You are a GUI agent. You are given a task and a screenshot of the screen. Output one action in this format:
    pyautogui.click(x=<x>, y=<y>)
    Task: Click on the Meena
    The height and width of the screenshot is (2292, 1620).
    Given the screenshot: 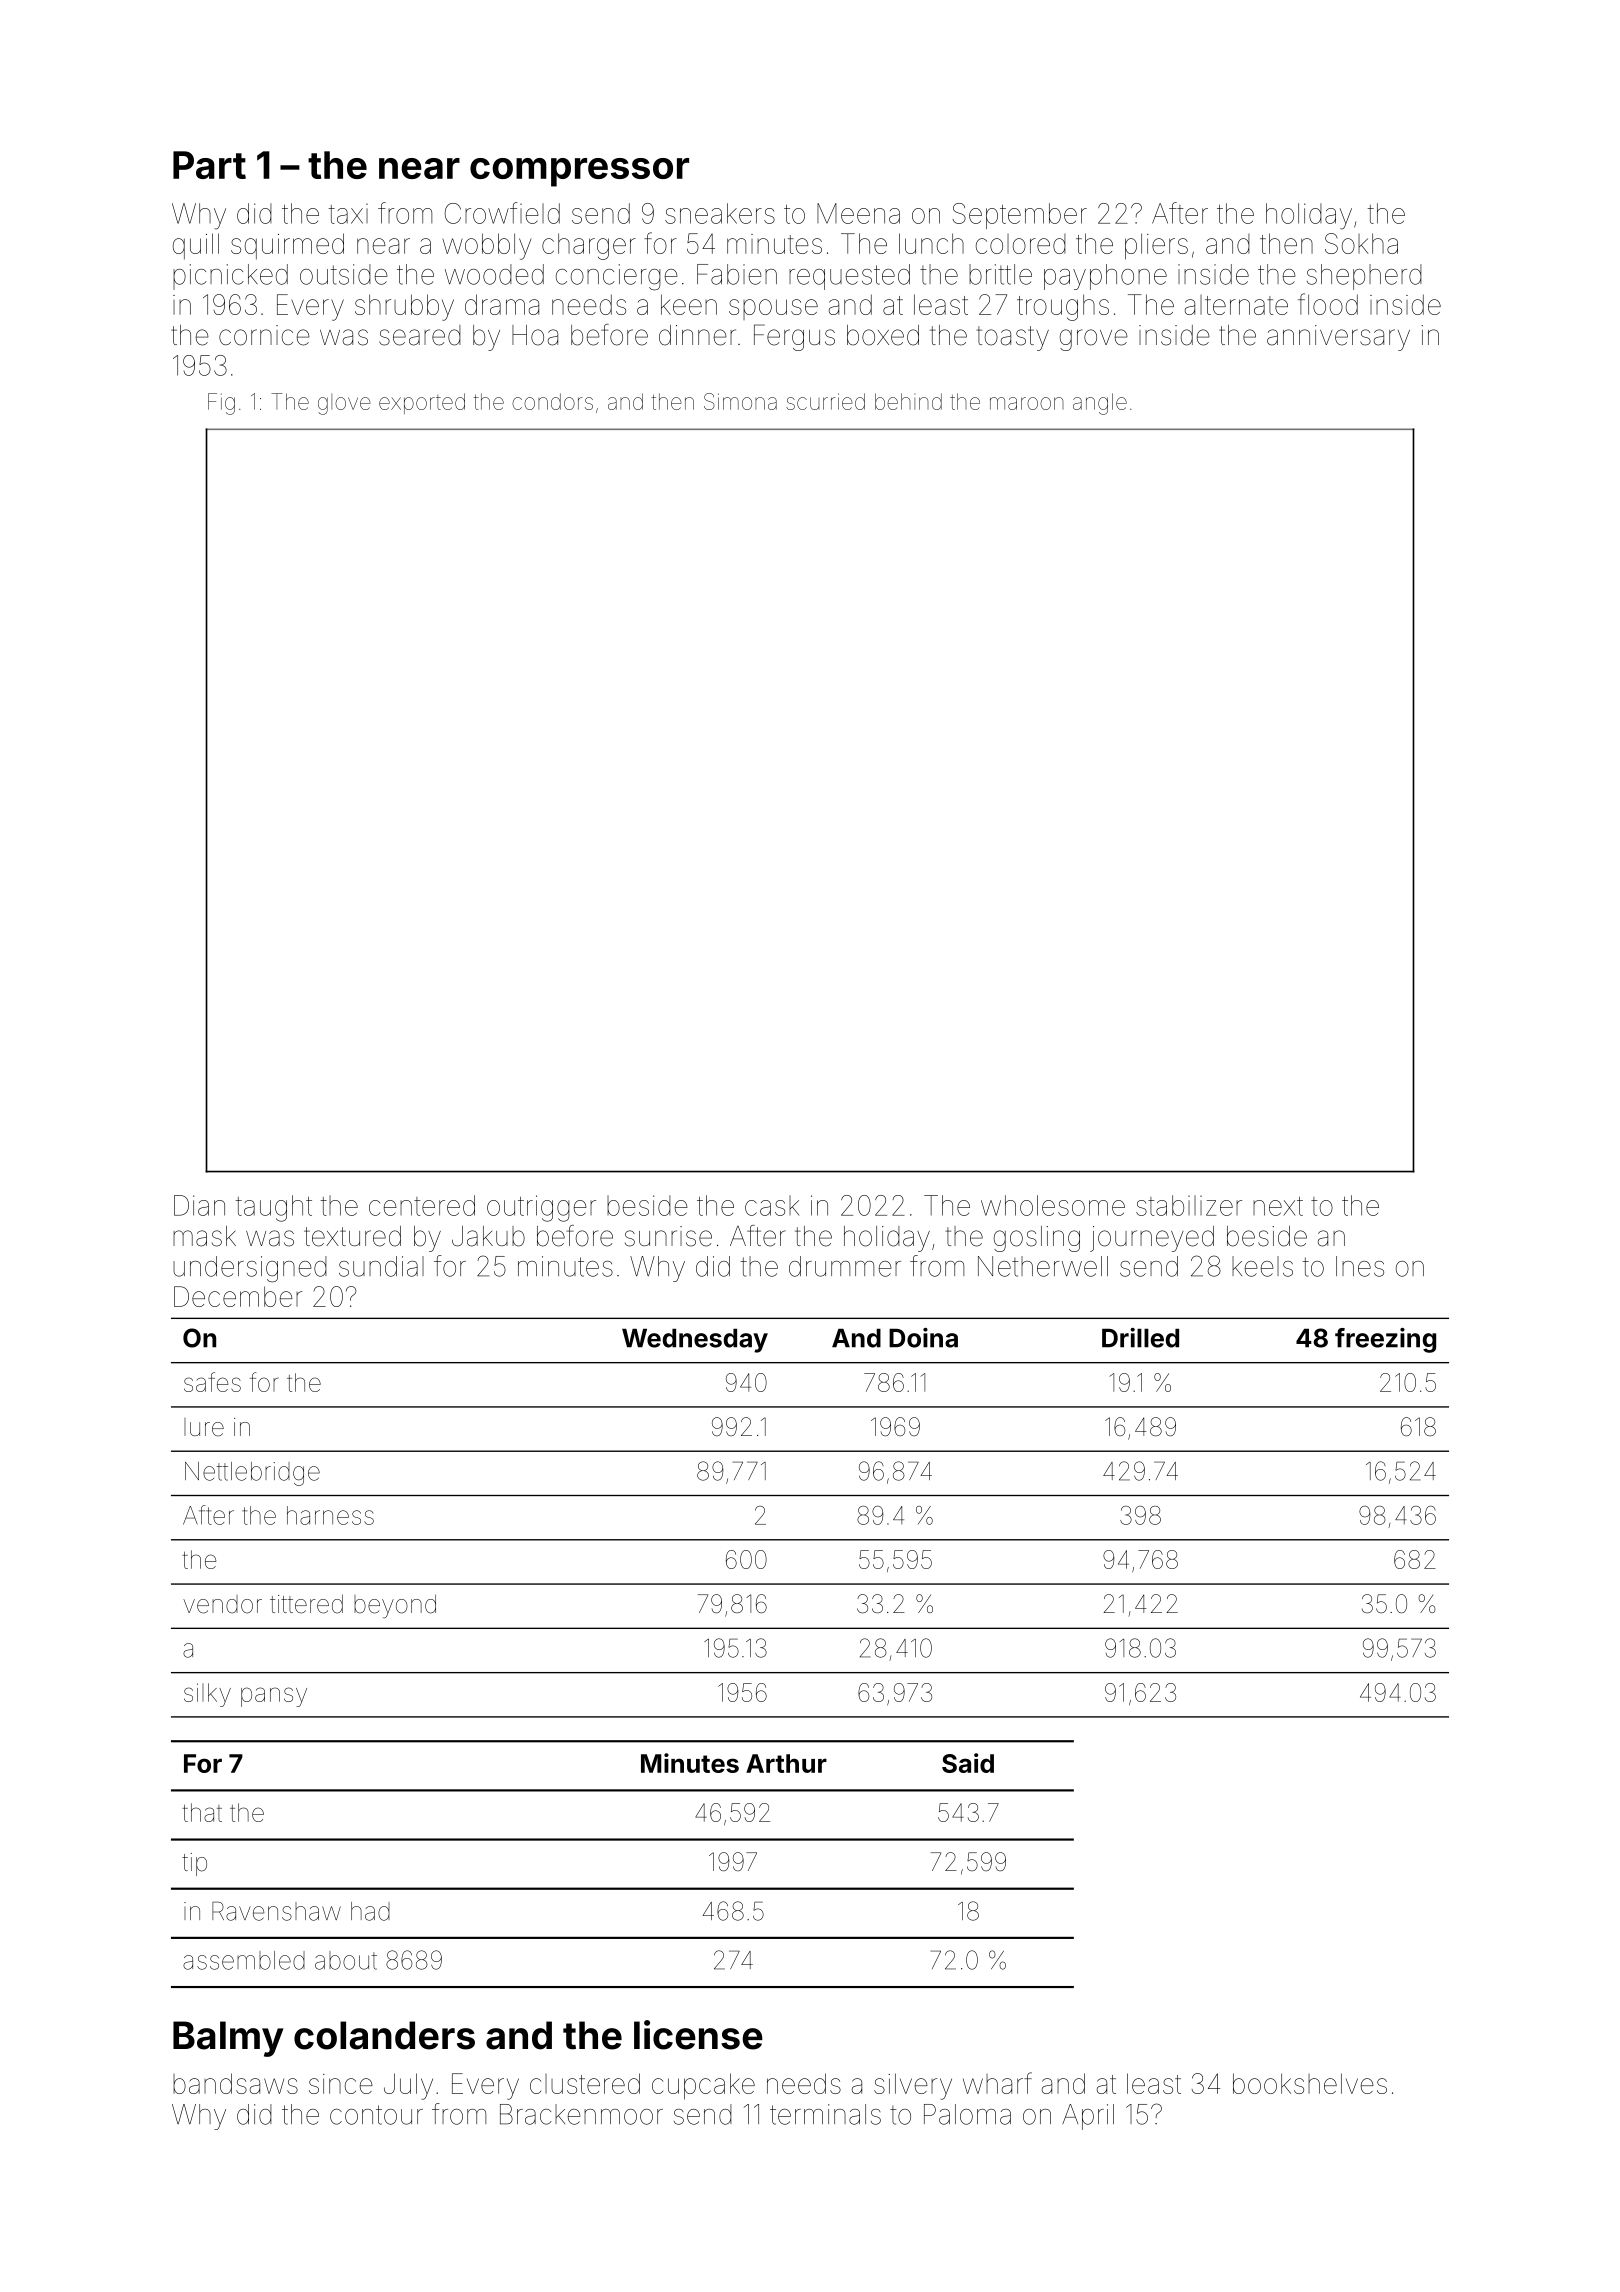 What is the action you would take?
    pyautogui.click(x=858, y=213)
